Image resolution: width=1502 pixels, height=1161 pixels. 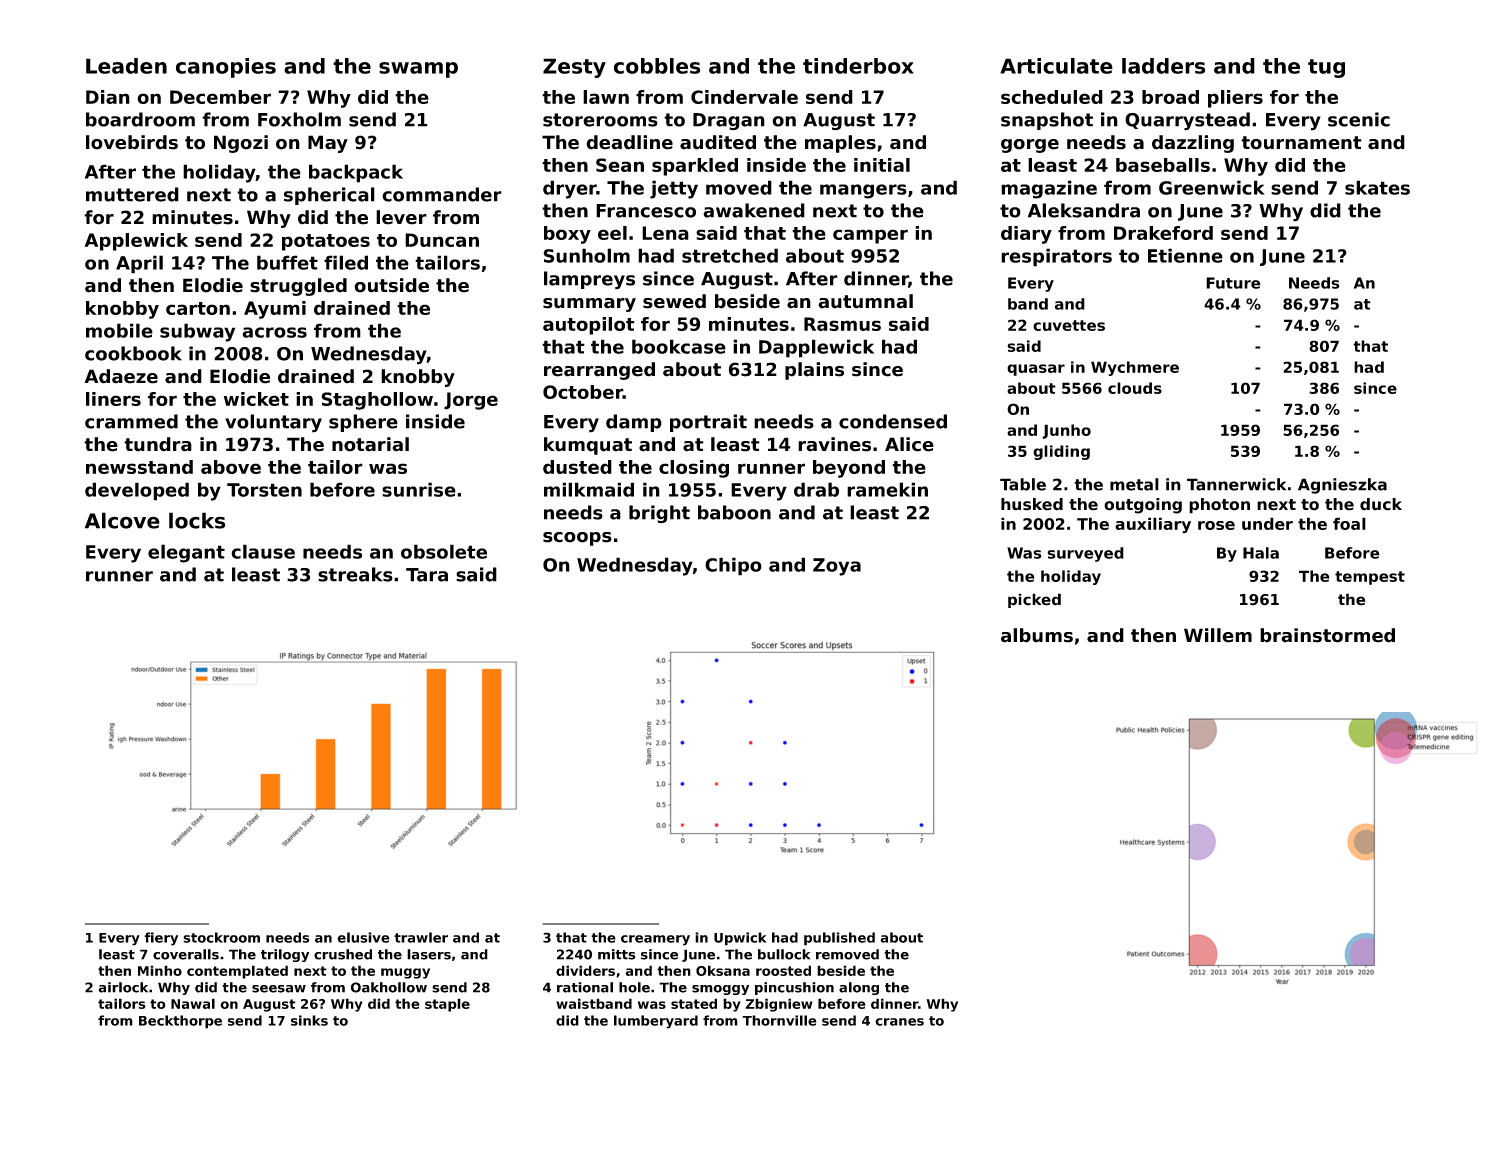 What do you see at coordinates (574, 68) in the screenshot?
I see `Zesty` at bounding box center [574, 68].
